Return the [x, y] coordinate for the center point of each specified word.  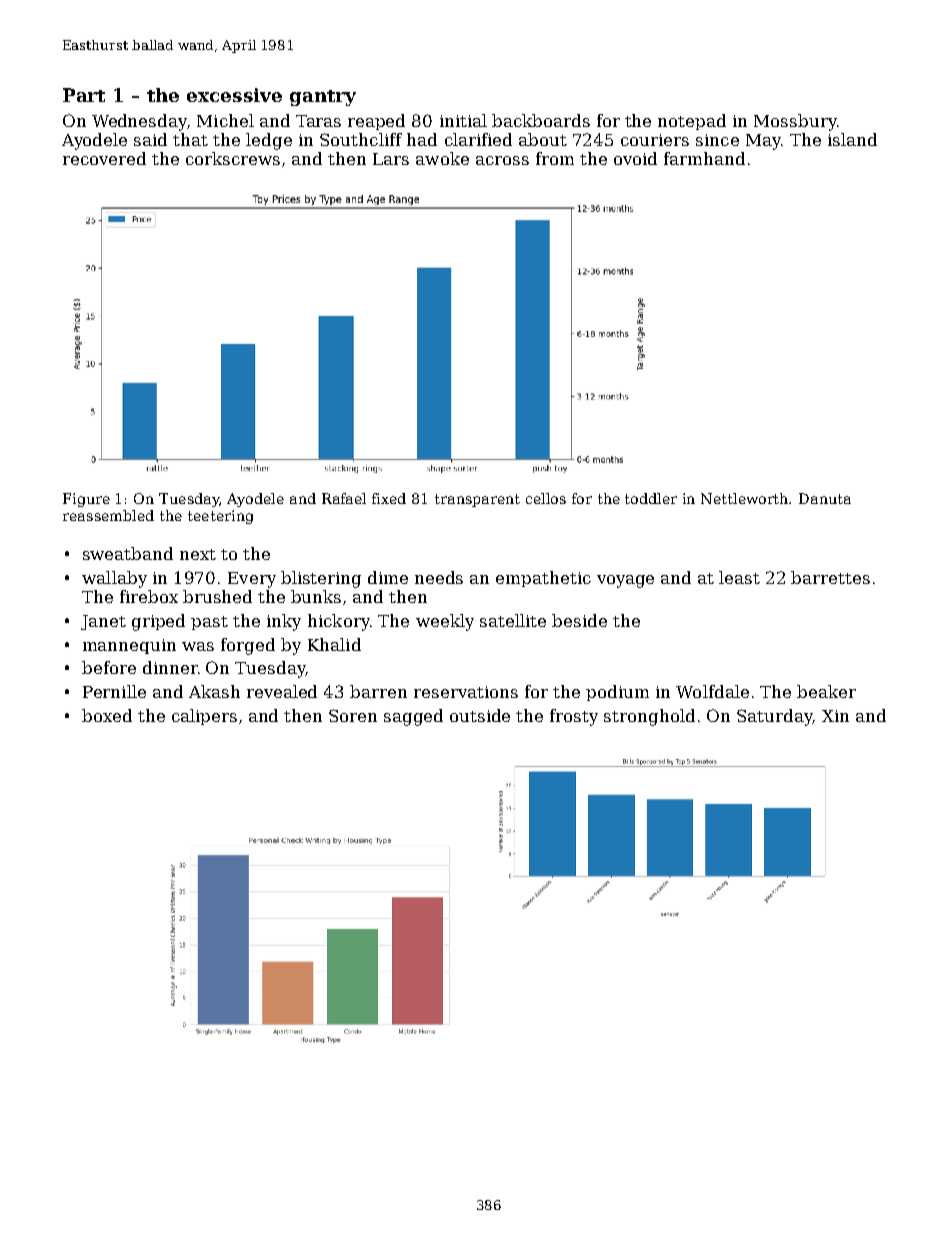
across [502, 160]
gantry [323, 98]
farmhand [704, 158]
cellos [546, 498]
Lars [391, 159]
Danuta [825, 498]
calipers [204, 717]
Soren [353, 715]
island [852, 139]
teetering [220, 517]
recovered [104, 158]
